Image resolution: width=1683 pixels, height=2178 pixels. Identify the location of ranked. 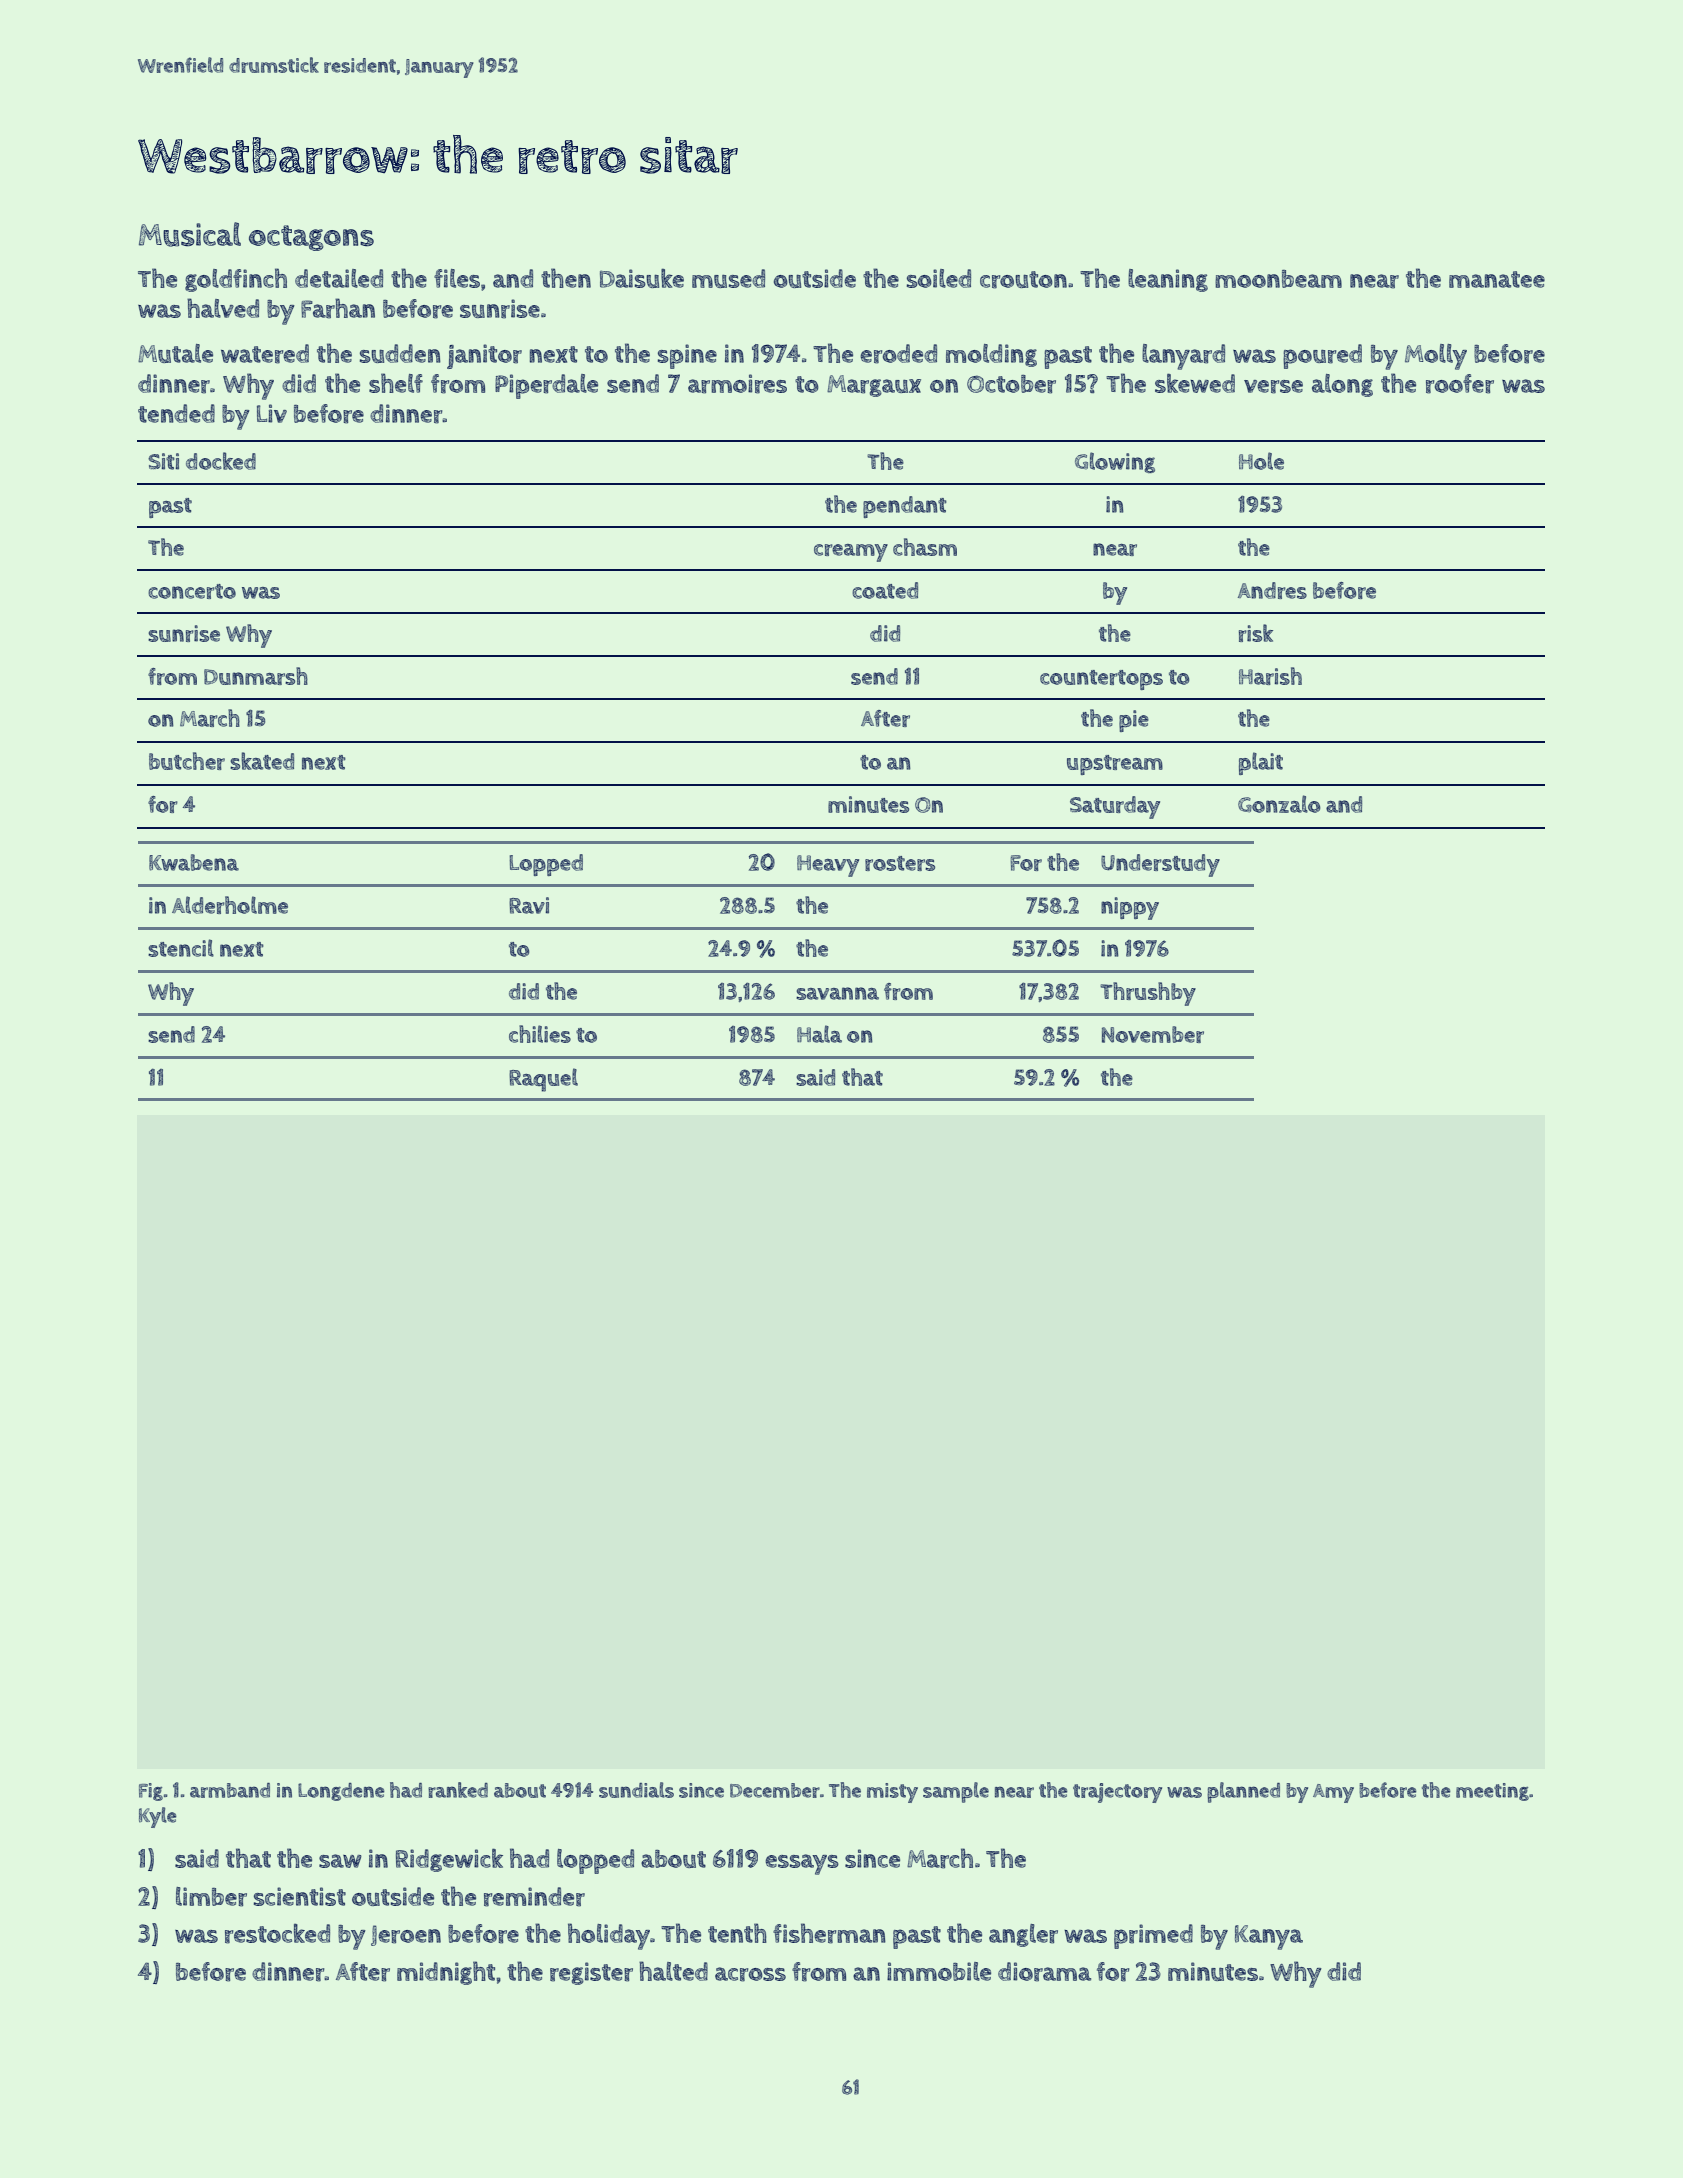
(458, 1790).
